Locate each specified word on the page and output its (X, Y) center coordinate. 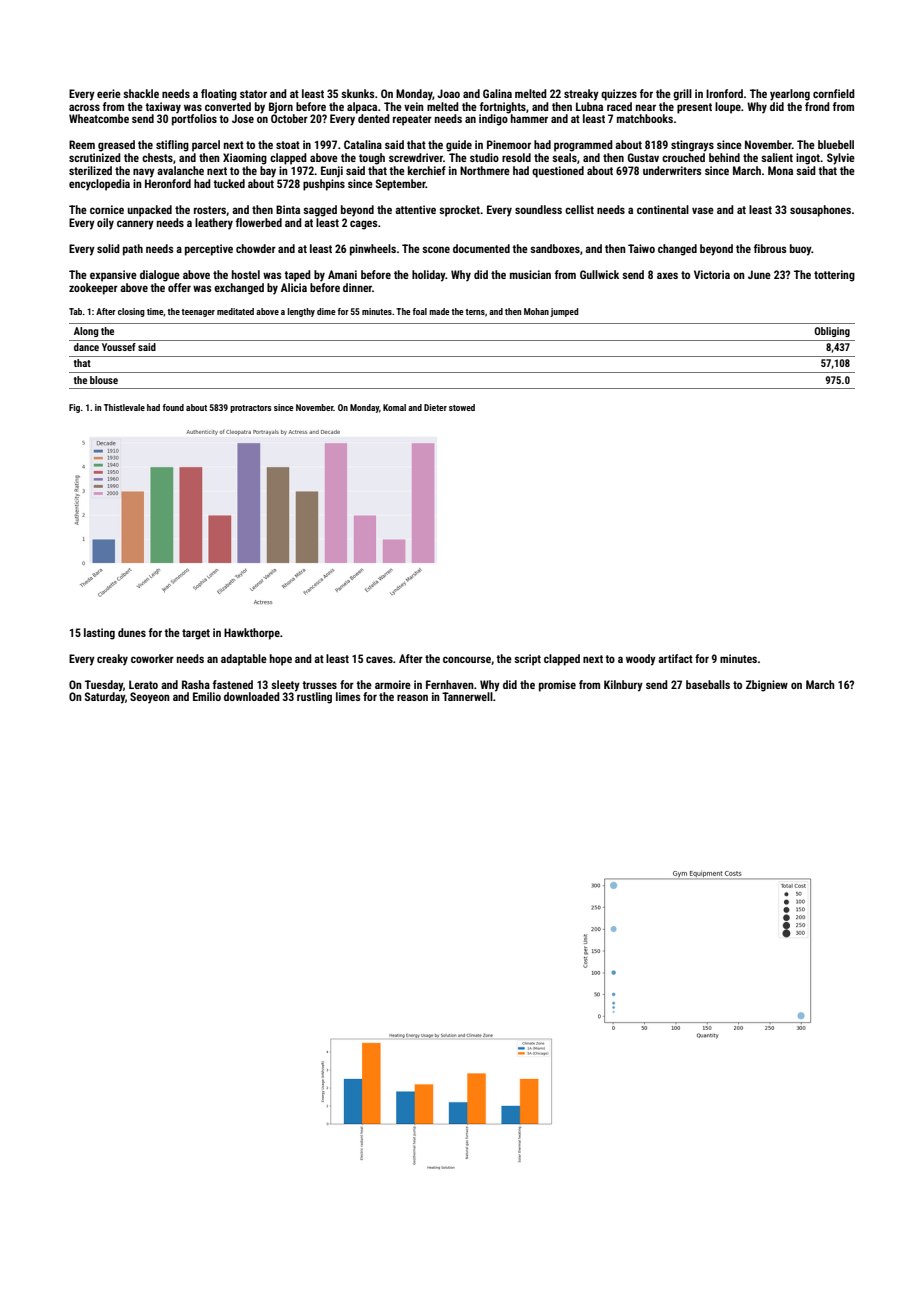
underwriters (672, 170)
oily (105, 224)
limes (348, 696)
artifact (675, 658)
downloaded (252, 696)
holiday (429, 276)
